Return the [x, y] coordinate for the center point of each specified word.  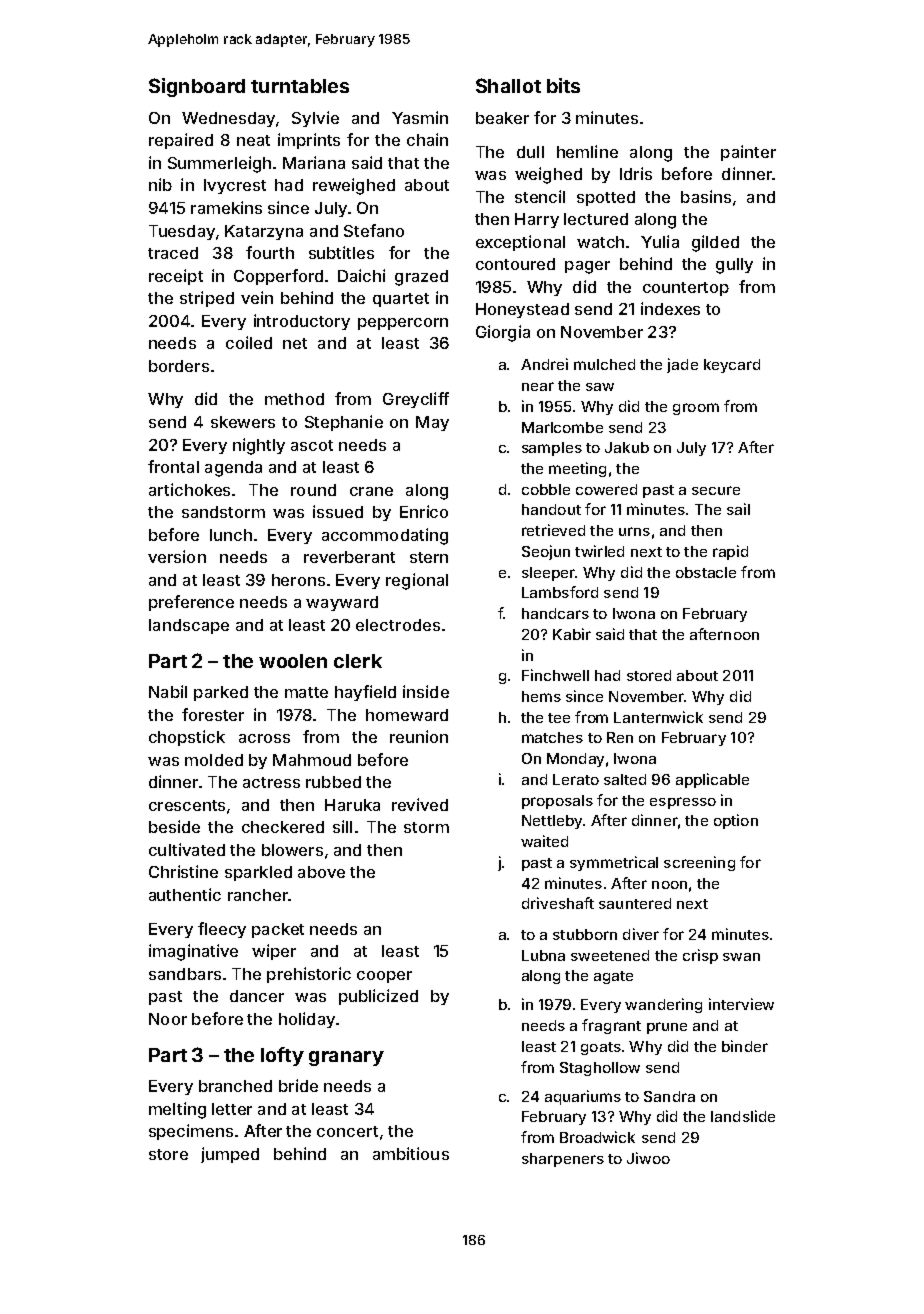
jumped [230, 1155]
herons [298, 580]
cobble [546, 489]
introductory [302, 322]
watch [600, 242]
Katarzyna [264, 232]
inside [426, 691]
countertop [686, 289]
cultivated [187, 849]
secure [716, 490]
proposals [557, 802]
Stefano [374, 230]
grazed [421, 278]
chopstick [187, 738]
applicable [712, 780]
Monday [575, 760]
